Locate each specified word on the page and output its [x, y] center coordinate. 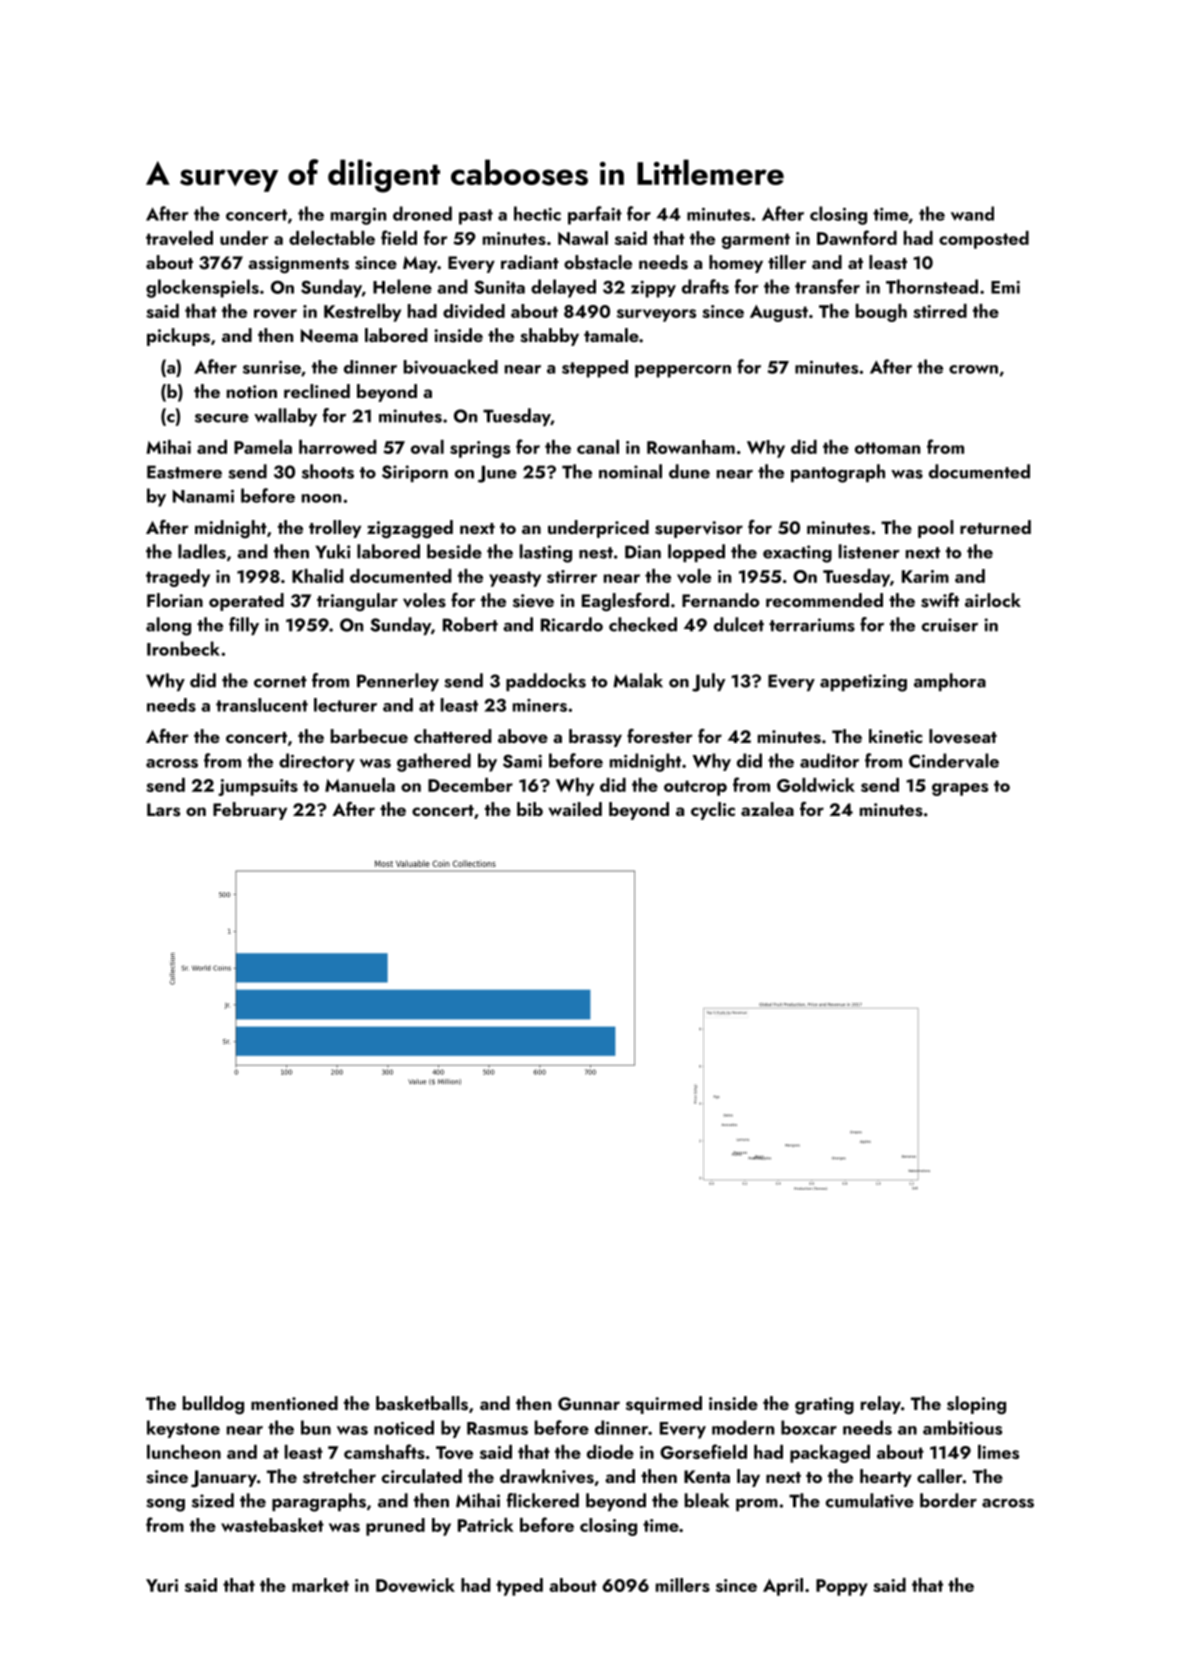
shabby [549, 337]
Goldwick [816, 785]
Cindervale [954, 760]
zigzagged [410, 529]
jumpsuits [258, 787]
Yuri [162, 1585]
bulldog [213, 1405]
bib [530, 809]
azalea [767, 809]
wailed [575, 809]
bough [881, 313]
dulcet [739, 624]
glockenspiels [202, 288]
